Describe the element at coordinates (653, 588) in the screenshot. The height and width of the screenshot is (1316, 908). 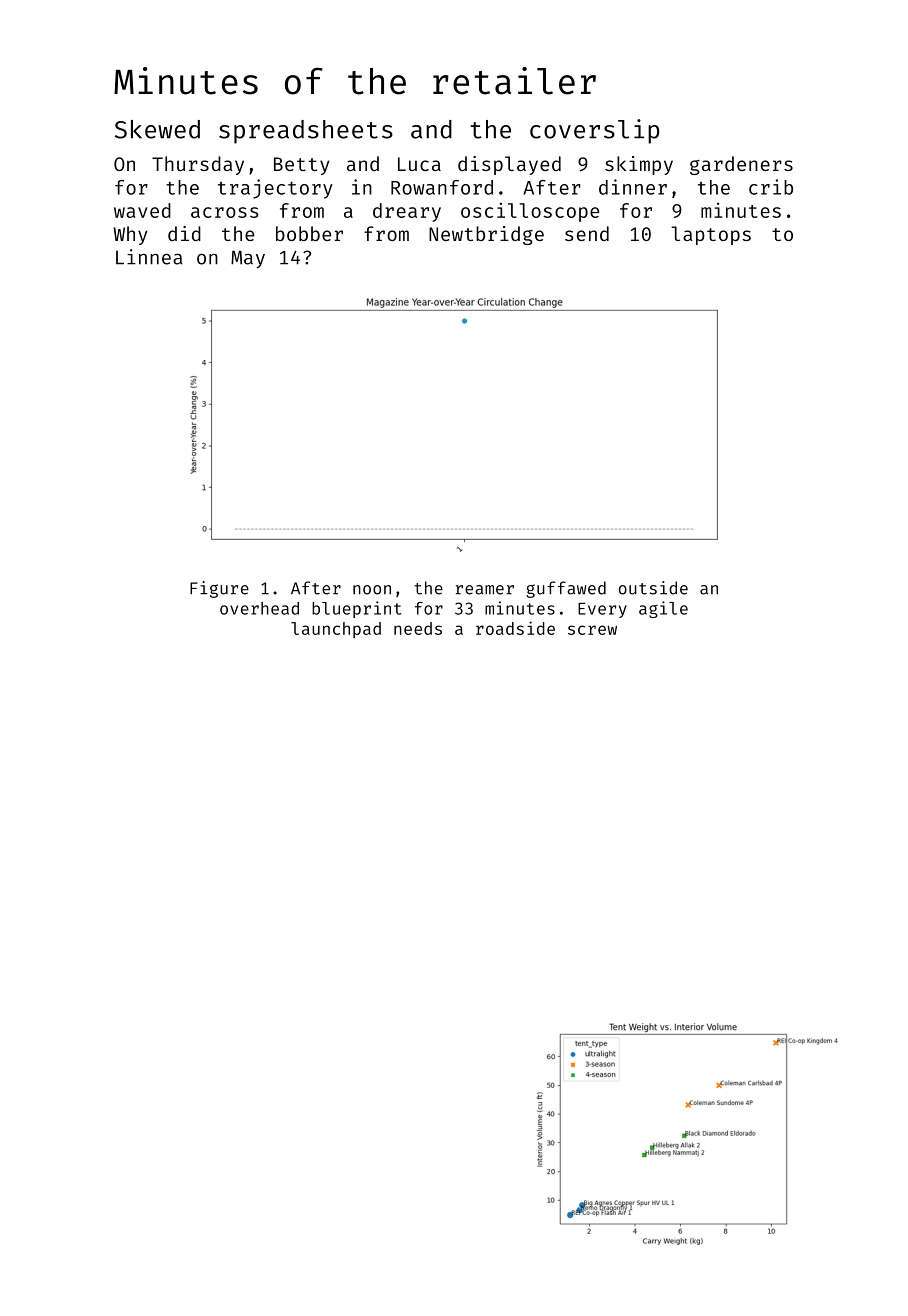
I see `outside` at that location.
